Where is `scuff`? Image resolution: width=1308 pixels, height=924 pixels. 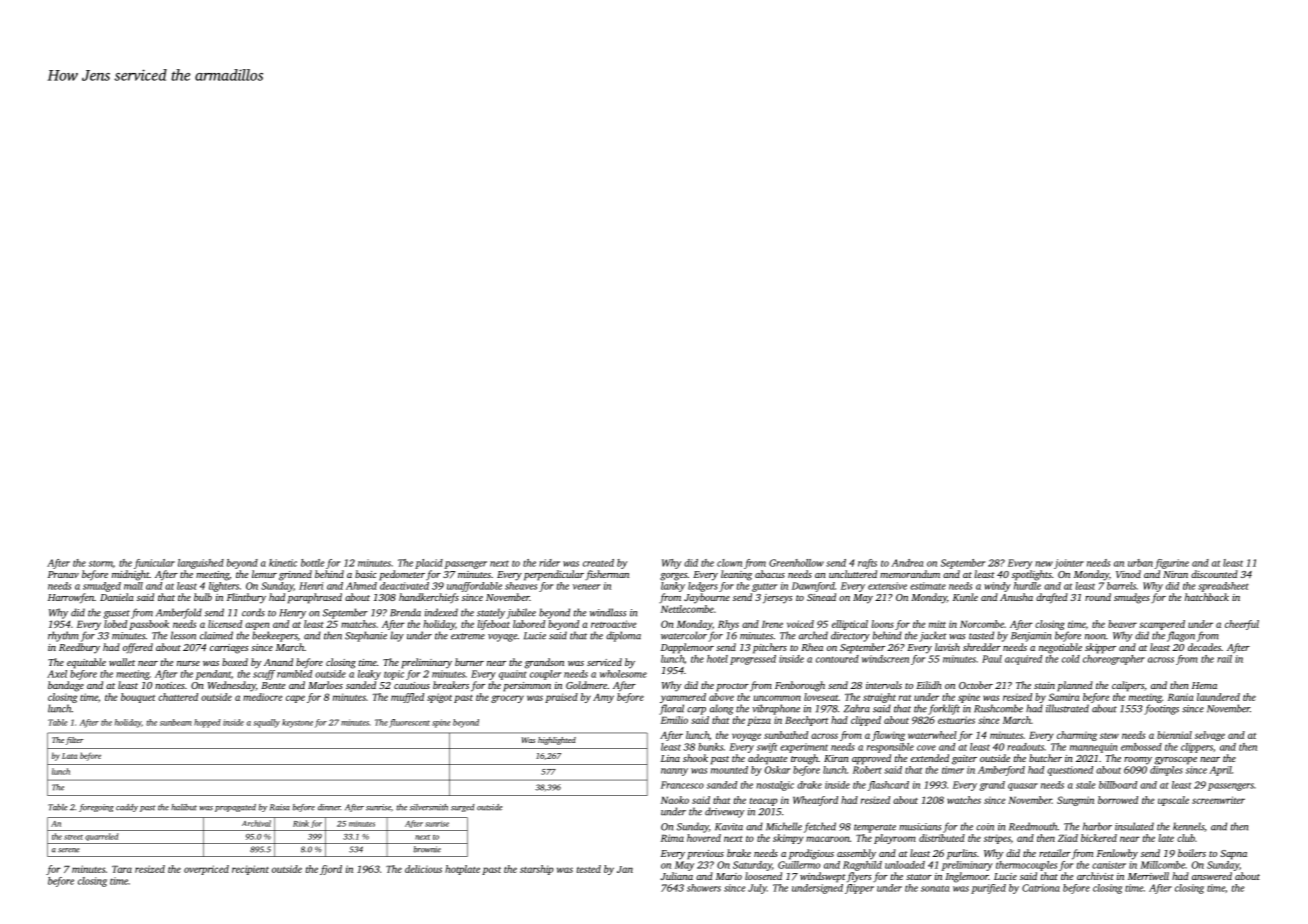 scuff is located at coordinates (264, 675).
